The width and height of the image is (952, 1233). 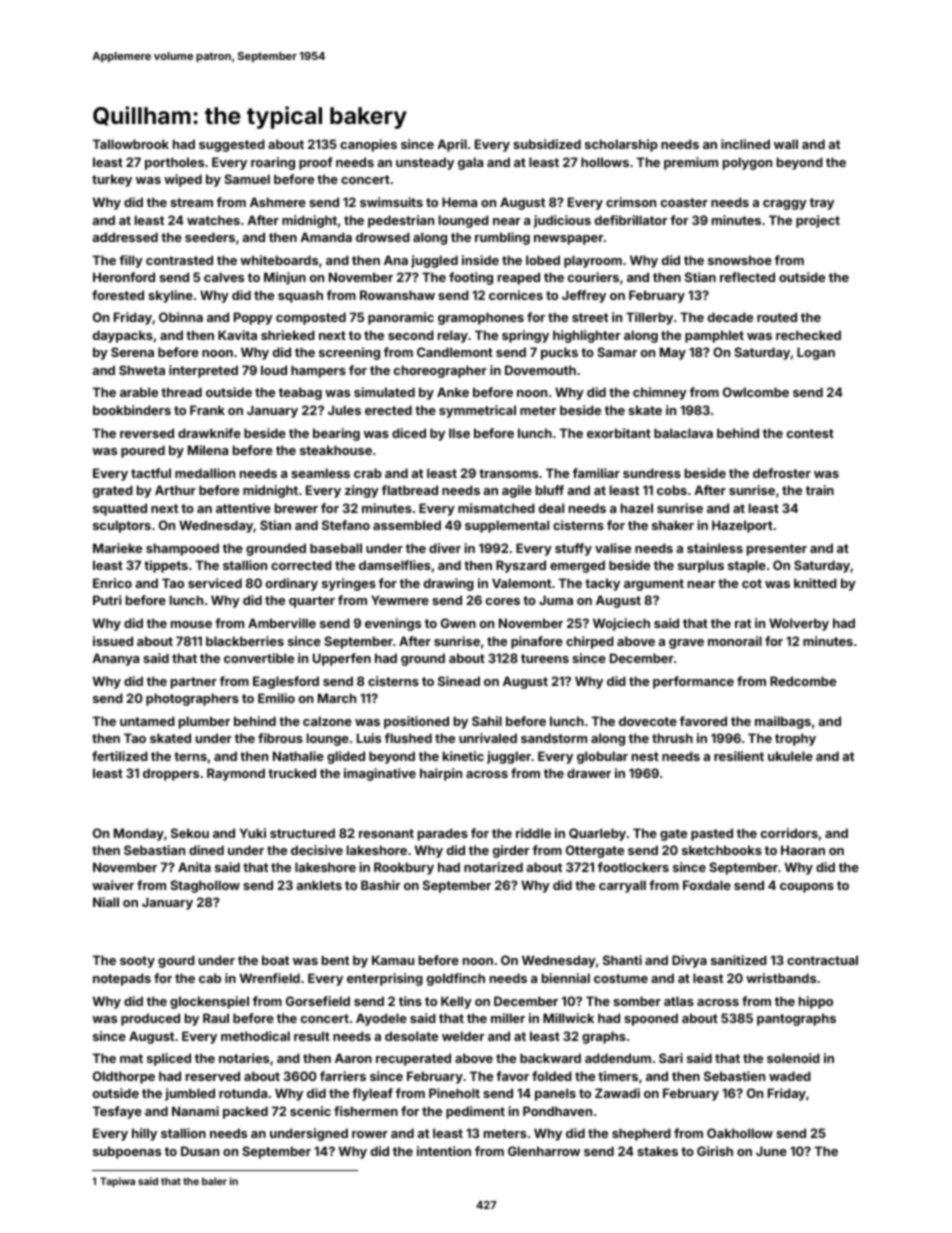 What do you see at coordinates (232, 145) in the image?
I see `suggested` at bounding box center [232, 145].
